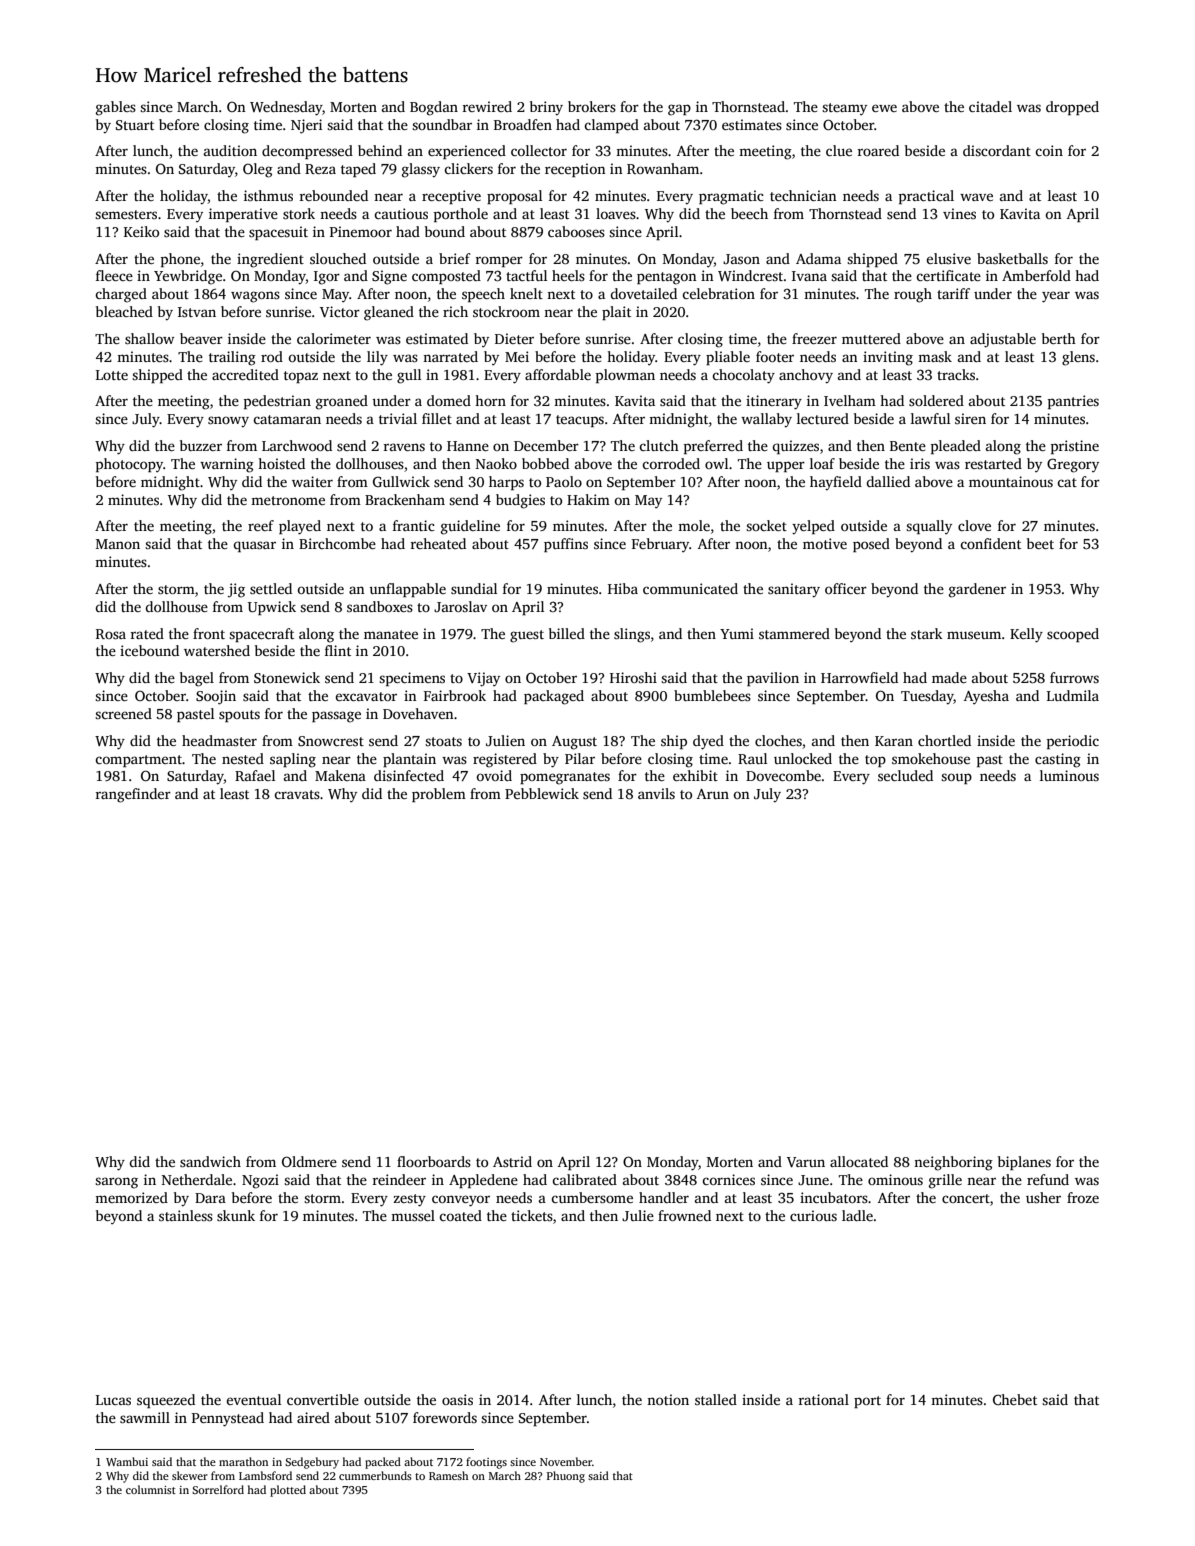  What do you see at coordinates (218, 1489) in the screenshot?
I see `Sorrelford` at bounding box center [218, 1489].
